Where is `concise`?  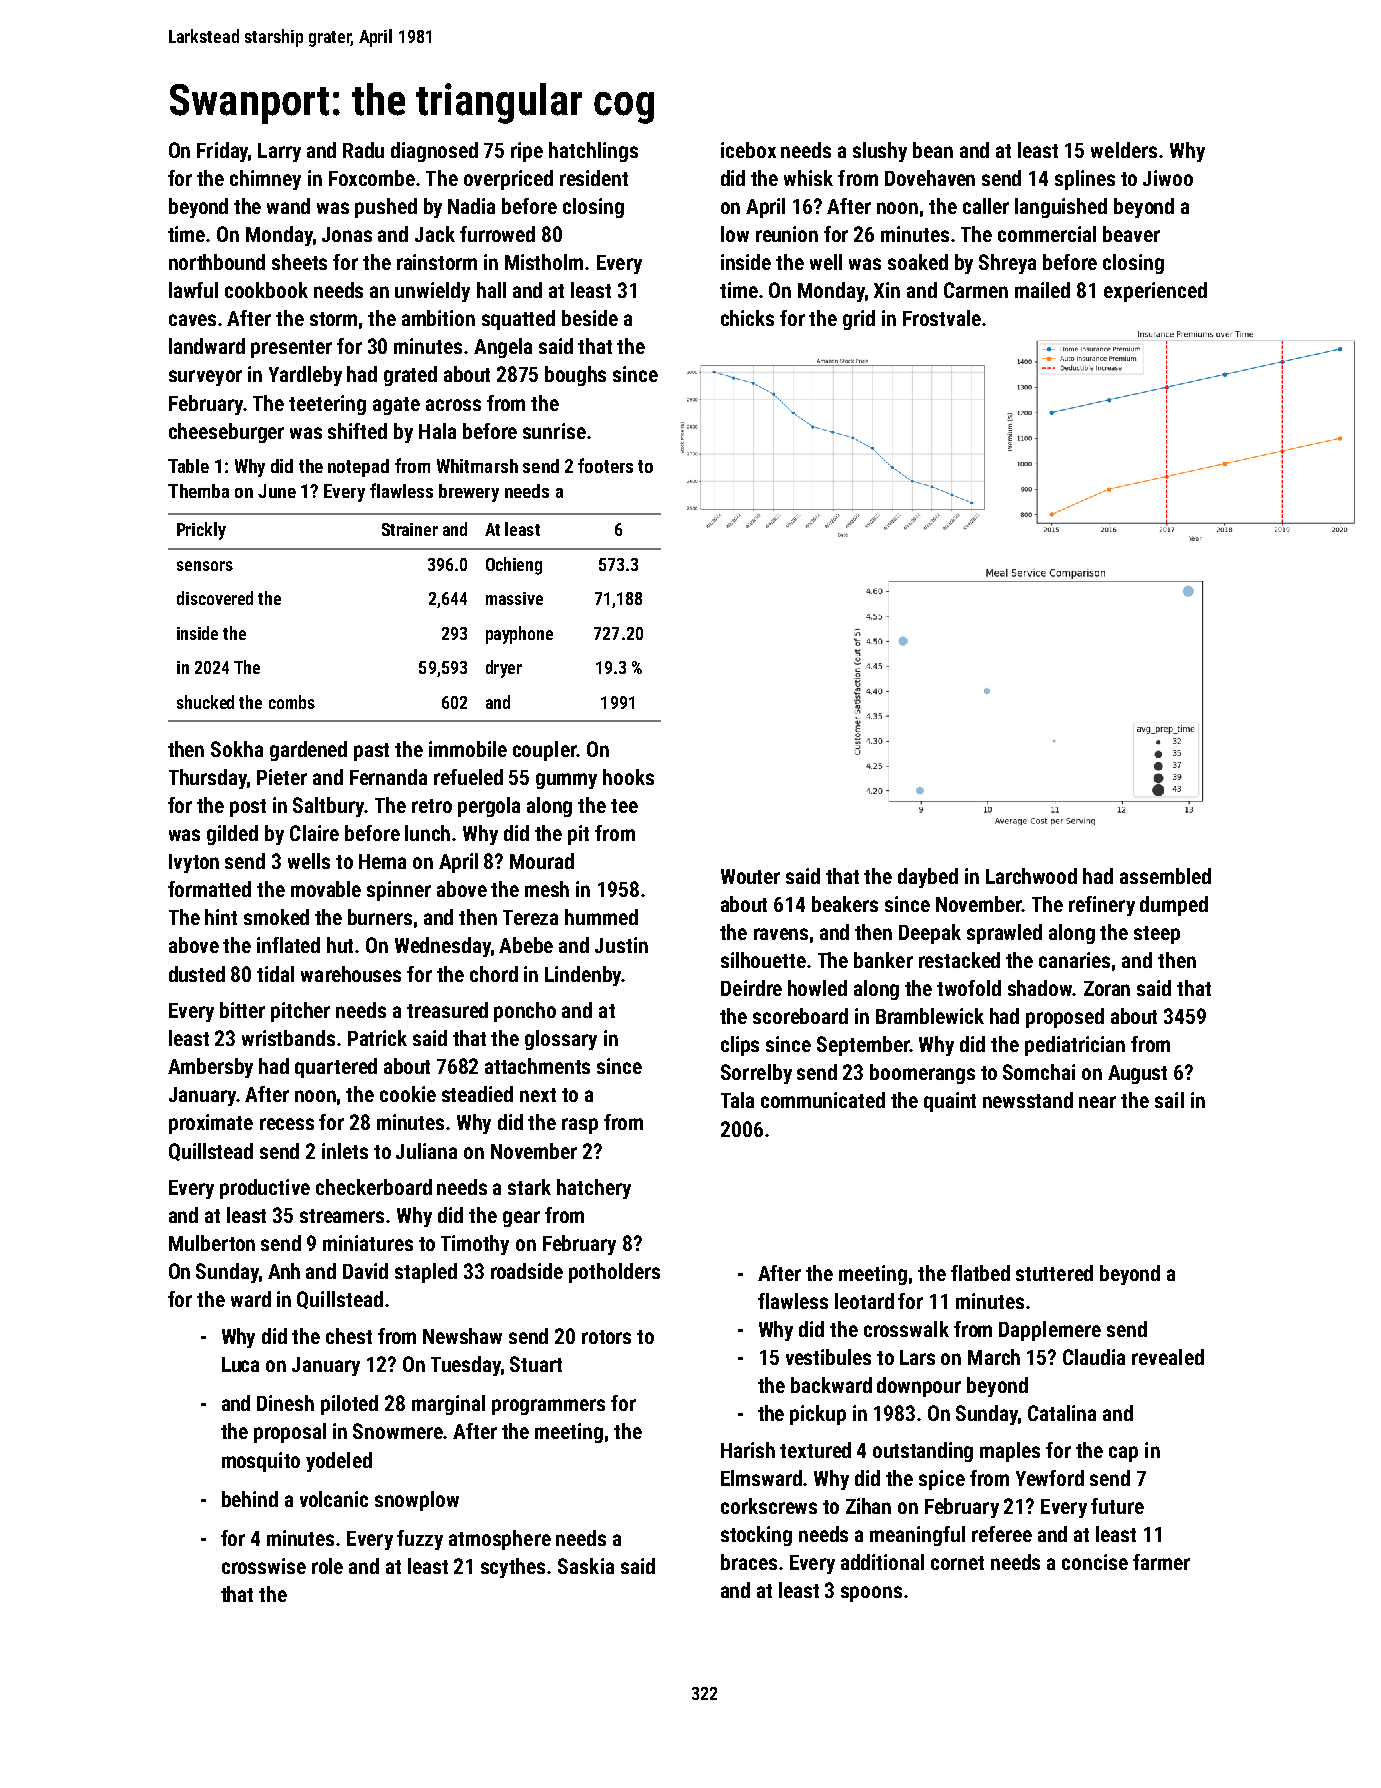
concise is located at coordinates (1095, 1562).
